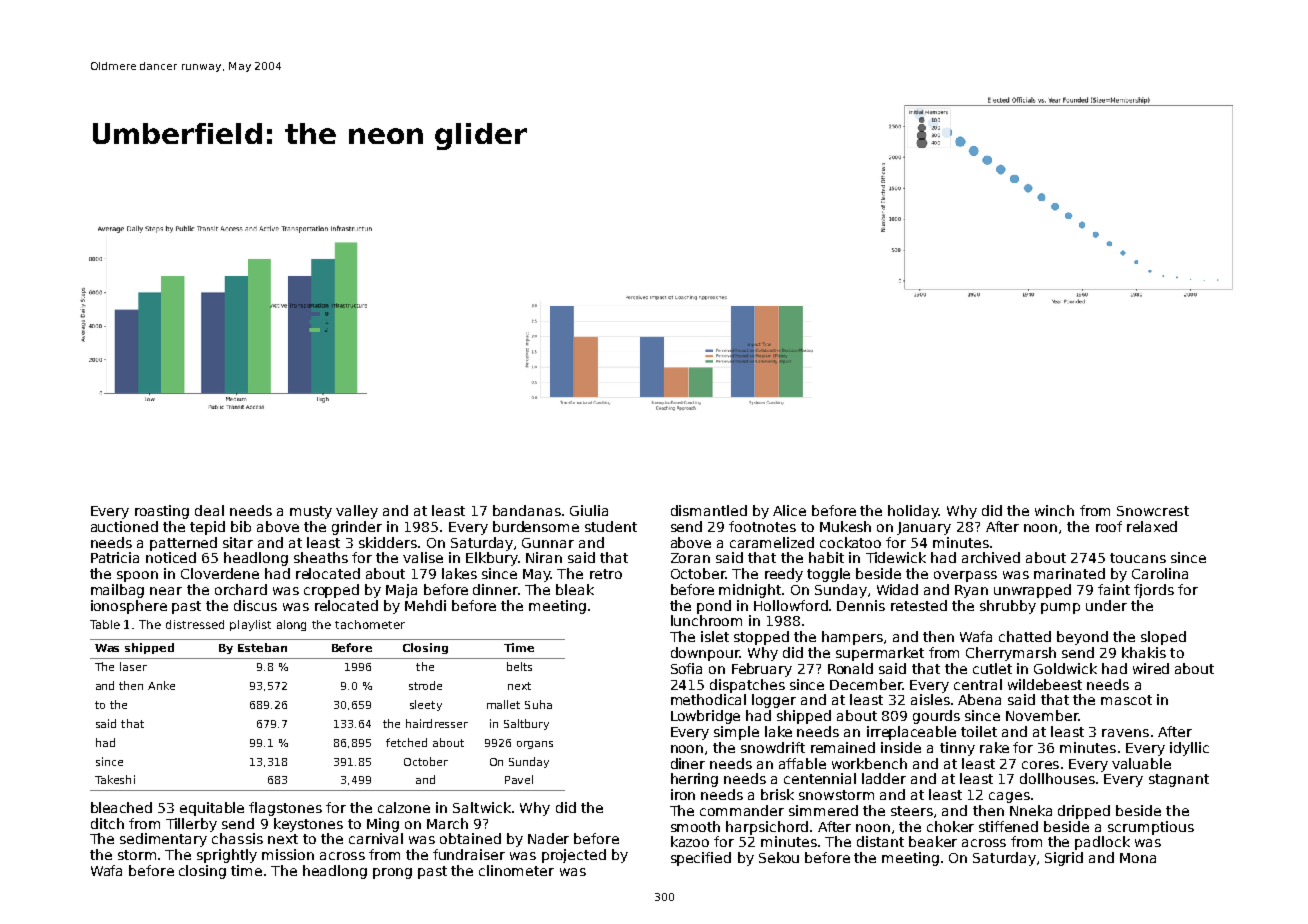  Describe the element at coordinates (1151, 828) in the page. I see `scrumptious` at that location.
